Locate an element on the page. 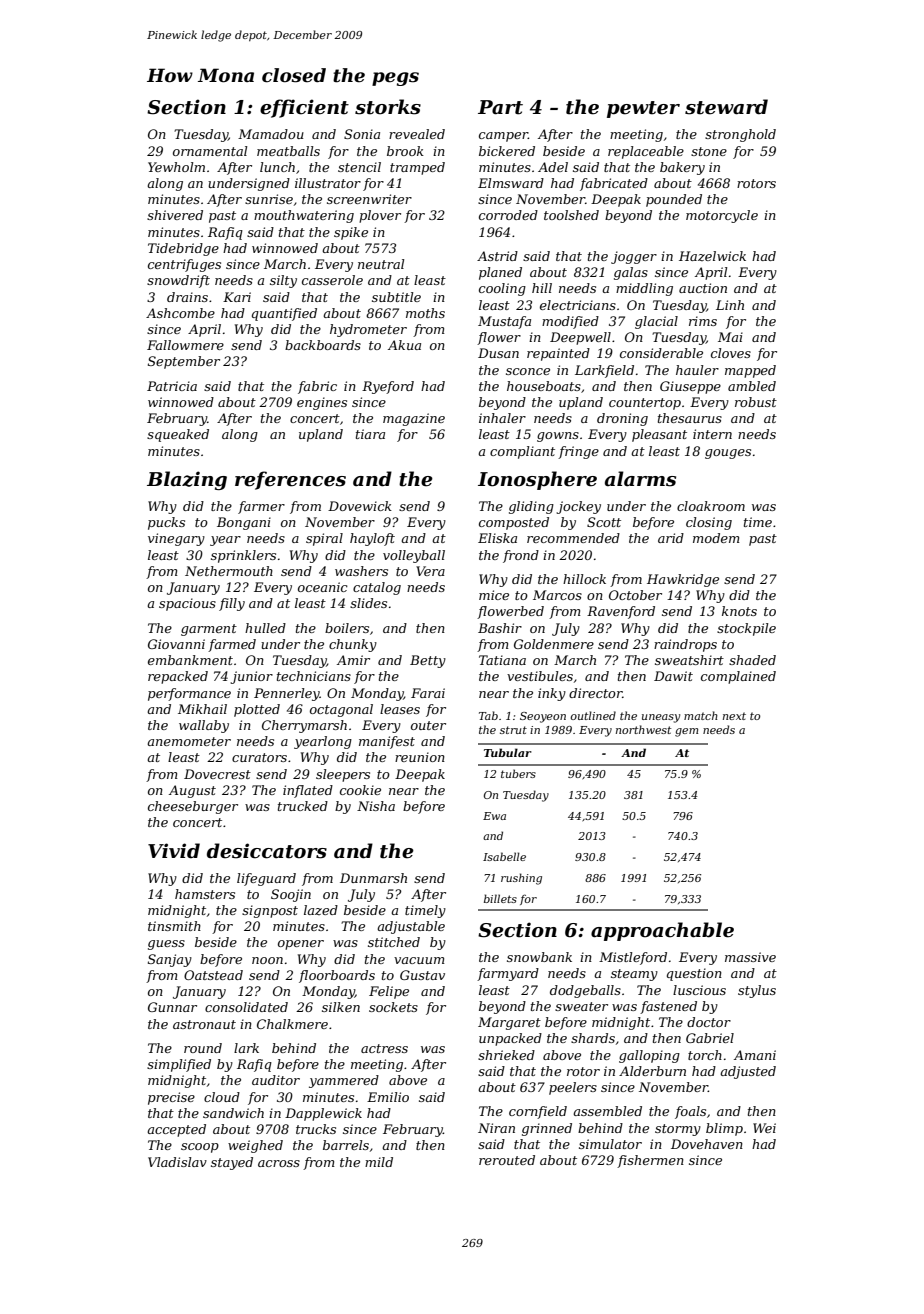 Image resolution: width=924 pixels, height=1314 pixels. casserole is located at coordinates (332, 280).
